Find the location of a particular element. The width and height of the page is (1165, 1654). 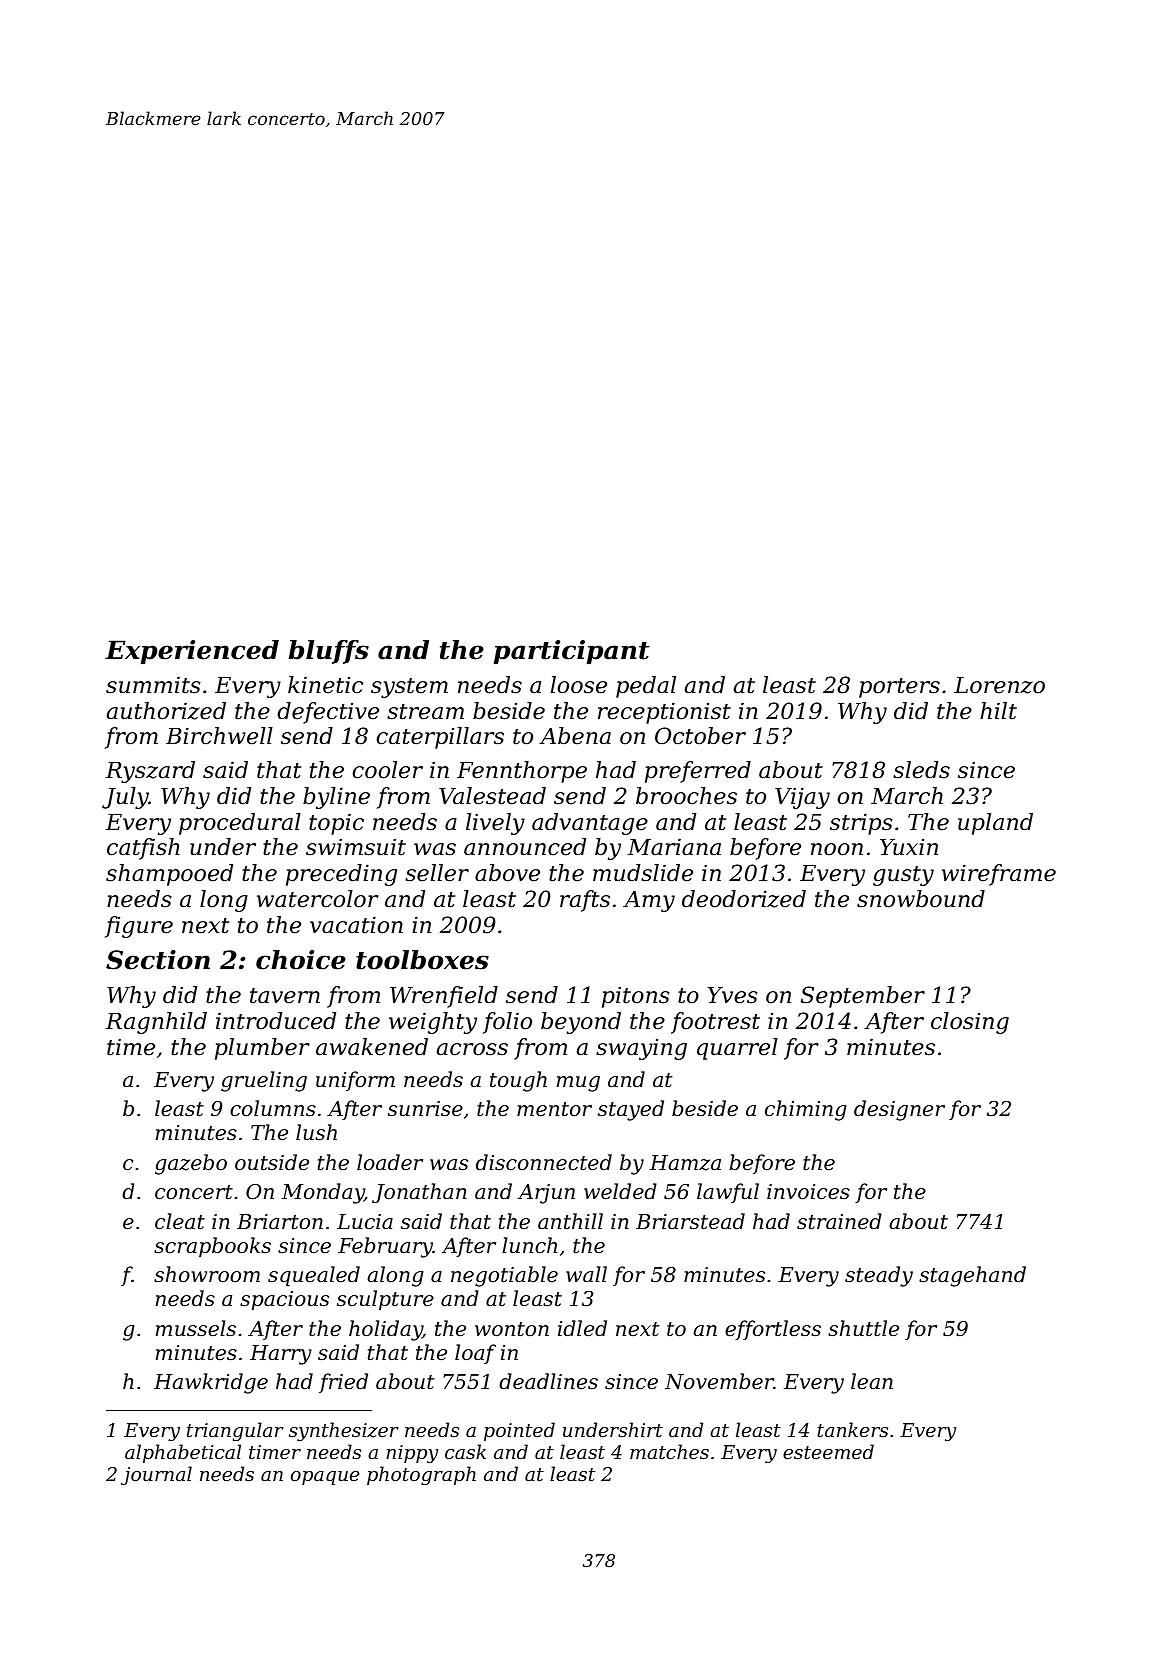

alphabetical is located at coordinates (183, 1453).
